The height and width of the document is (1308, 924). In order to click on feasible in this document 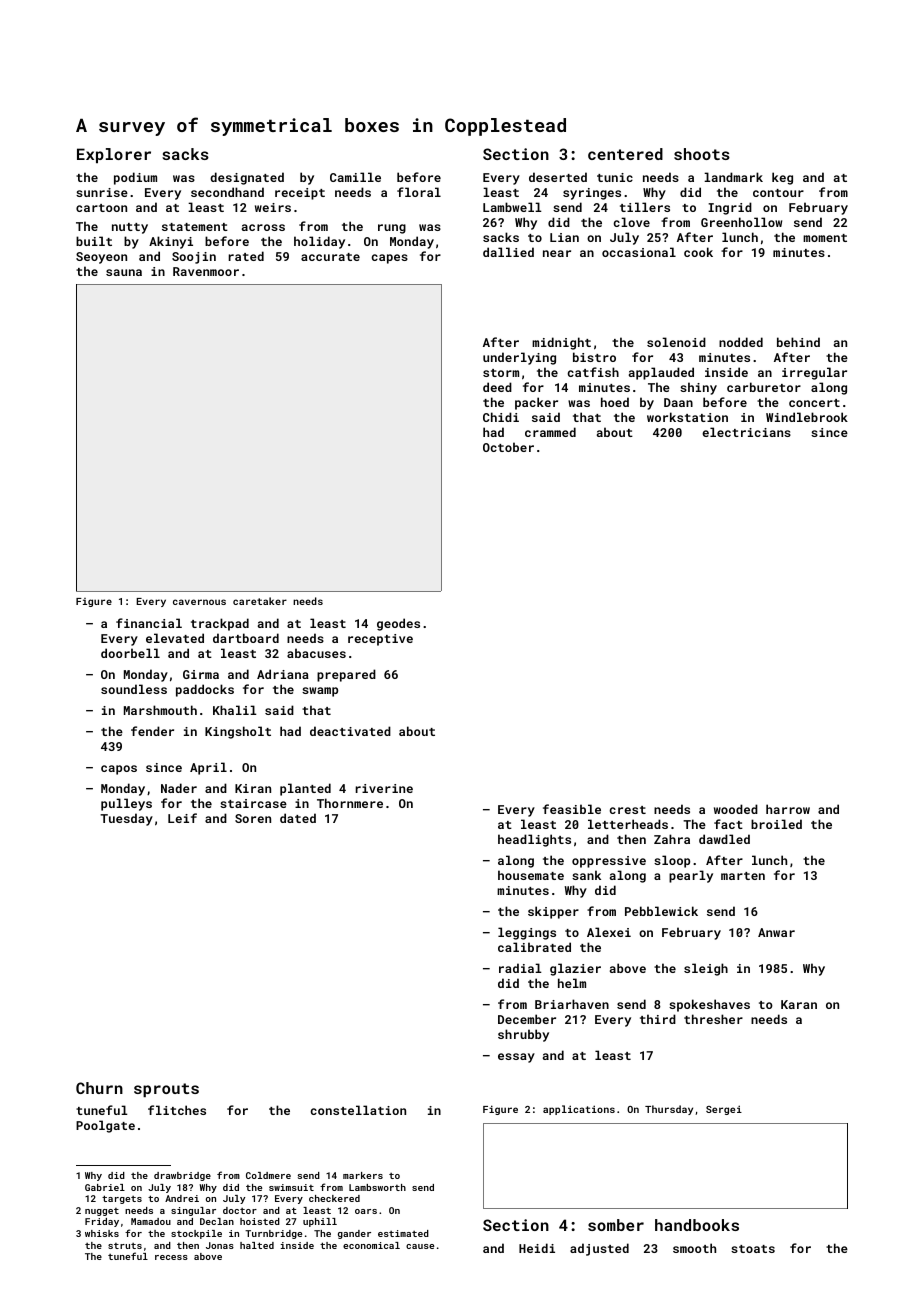, I will do `click(572, 809)`.
